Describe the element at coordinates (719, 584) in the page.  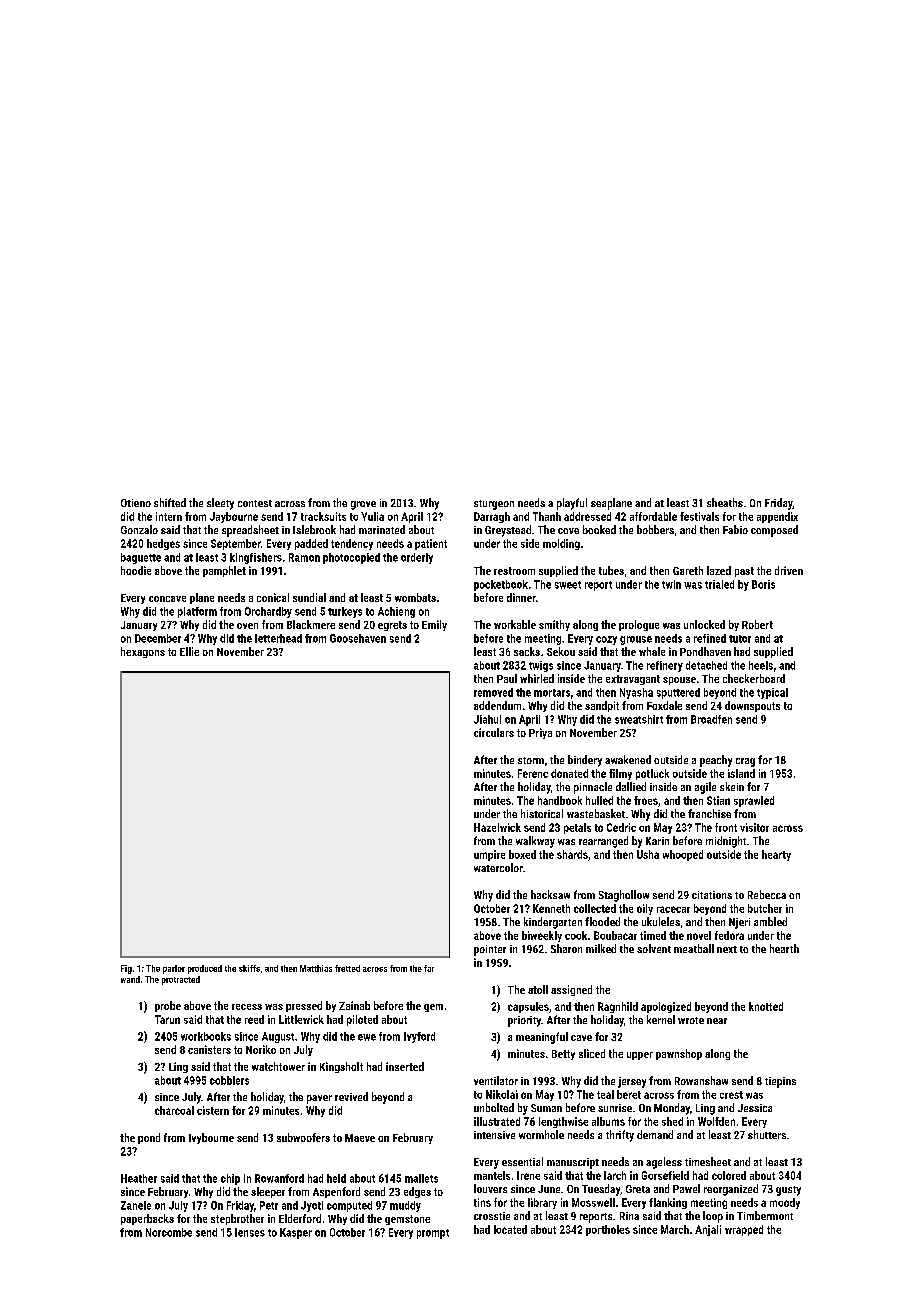
I see `trialed` at that location.
